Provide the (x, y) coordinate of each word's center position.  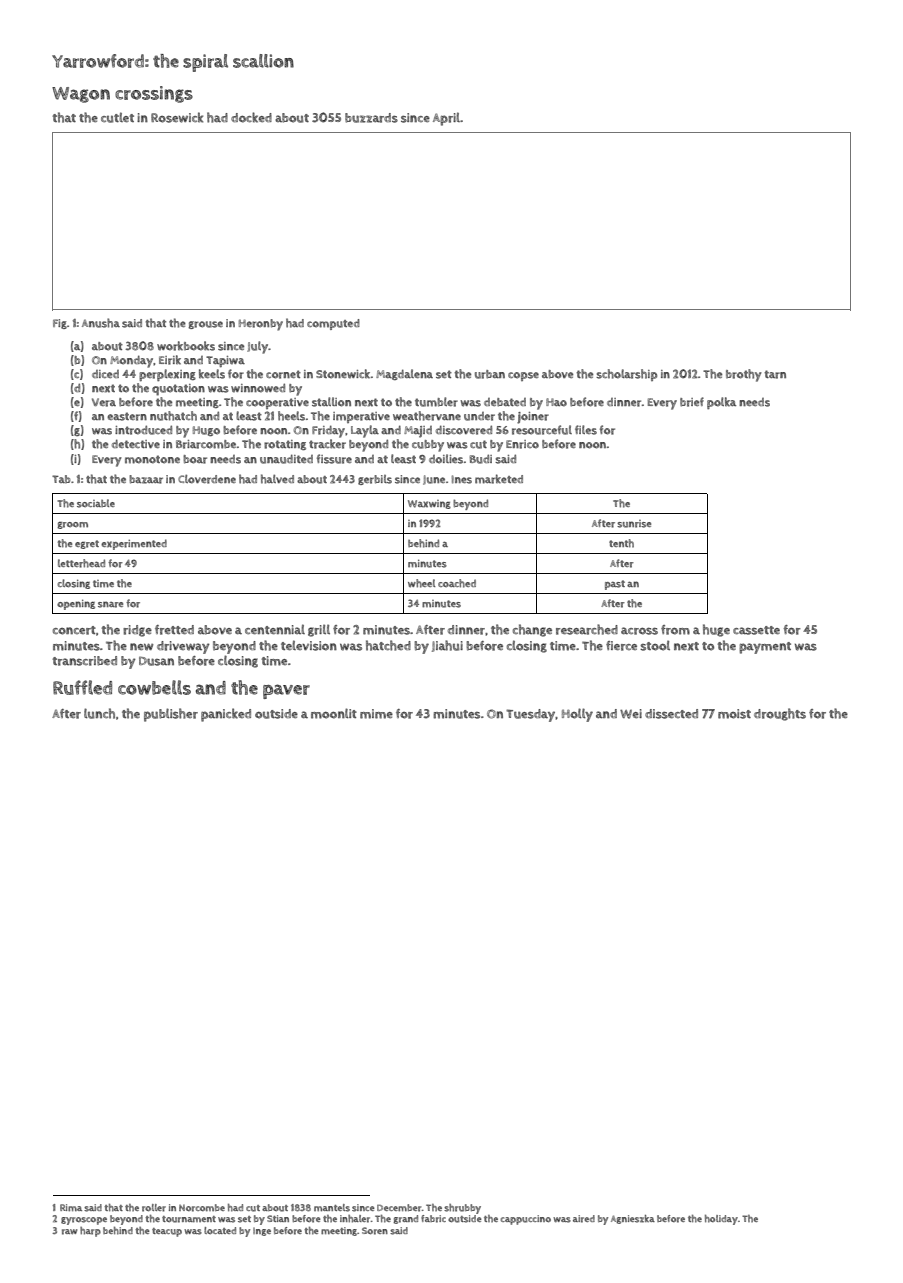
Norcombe (202, 1208)
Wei (631, 714)
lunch (99, 713)
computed (333, 324)
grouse (205, 325)
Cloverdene (207, 479)
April (446, 119)
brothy (744, 375)
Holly (577, 715)
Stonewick (343, 374)
